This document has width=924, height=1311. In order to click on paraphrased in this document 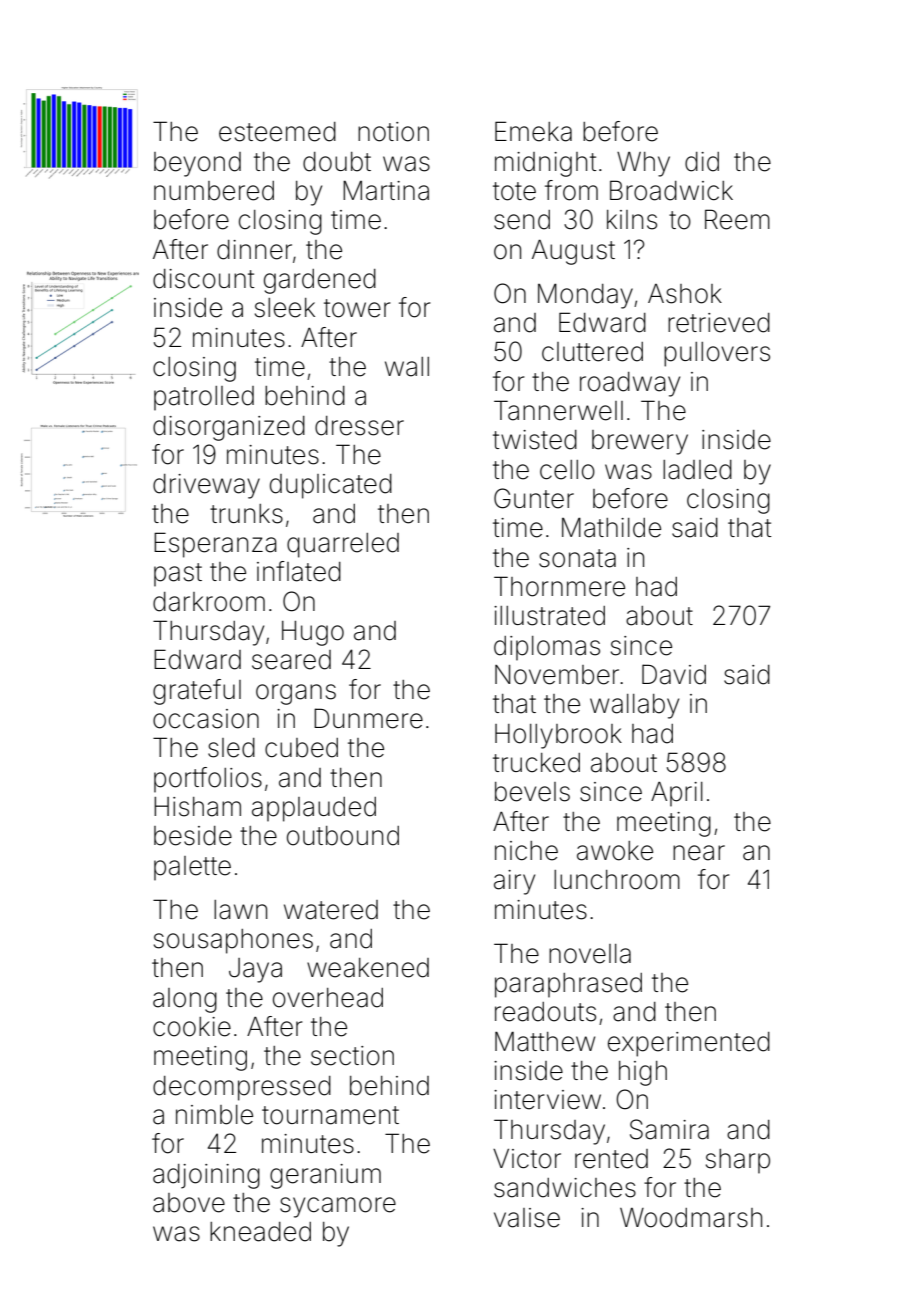, I will do `click(568, 985)`.
